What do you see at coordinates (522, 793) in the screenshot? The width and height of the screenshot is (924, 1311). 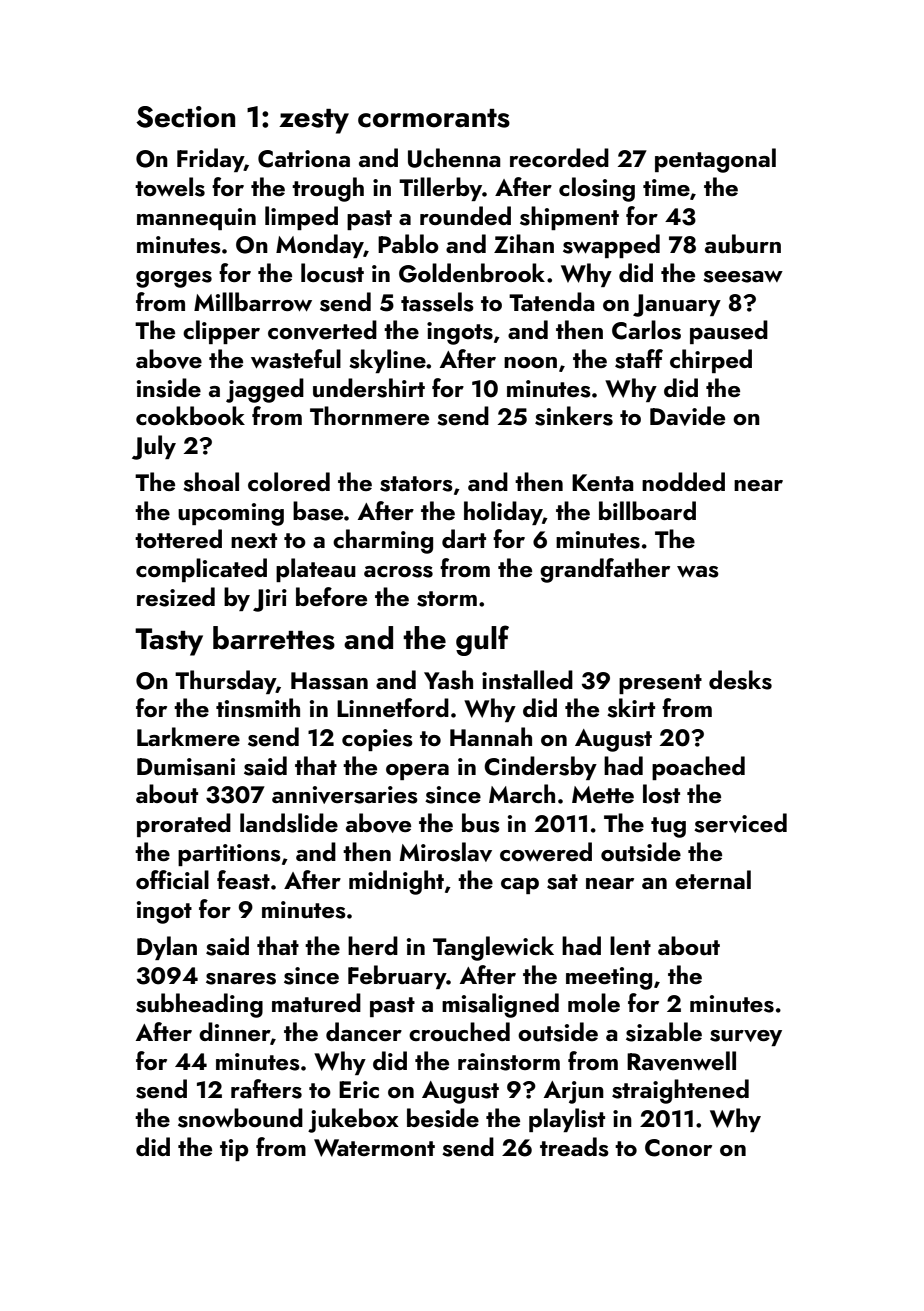 I see `March` at bounding box center [522, 793].
